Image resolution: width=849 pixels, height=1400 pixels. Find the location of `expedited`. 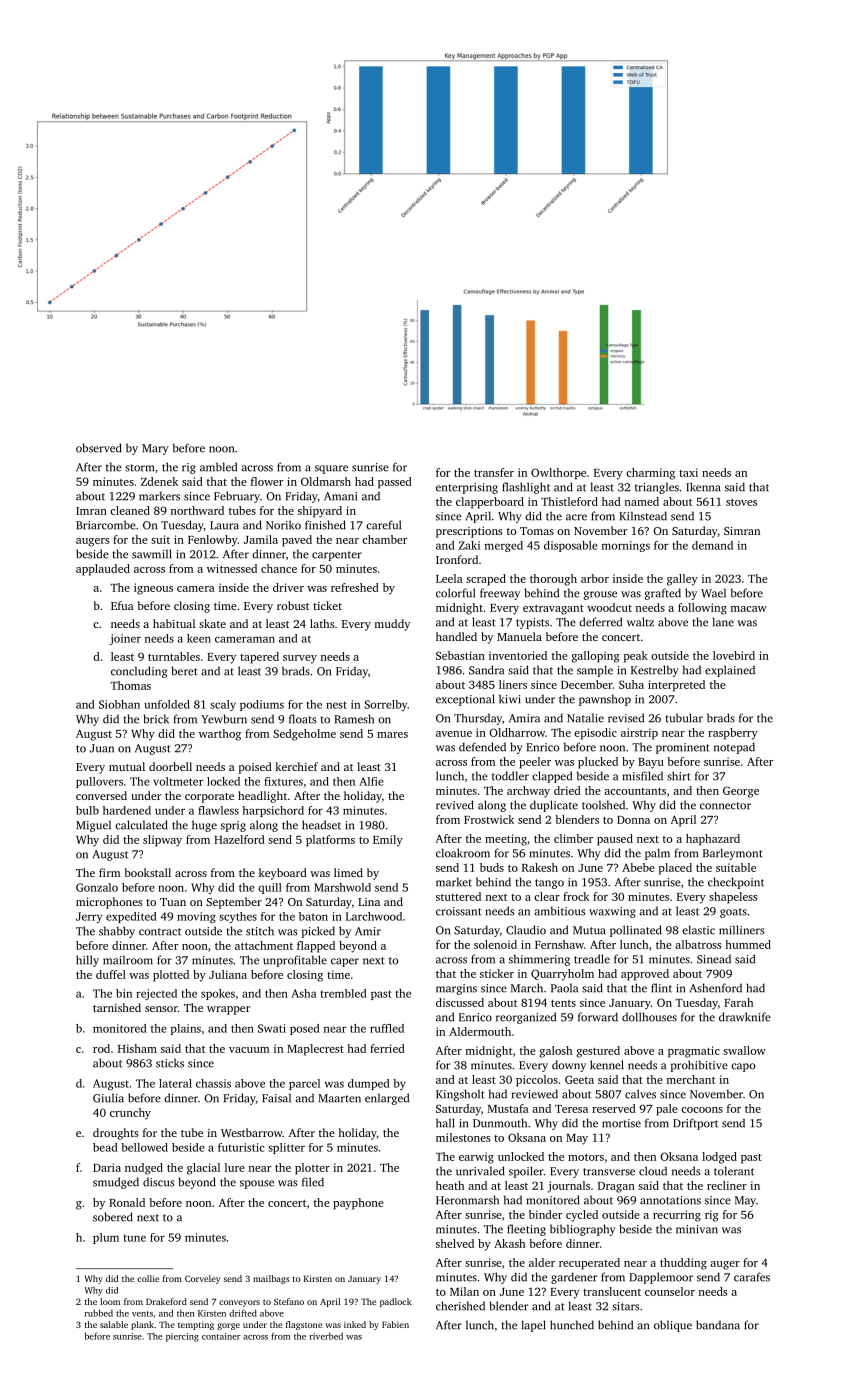

expedited is located at coordinates (131, 917).
